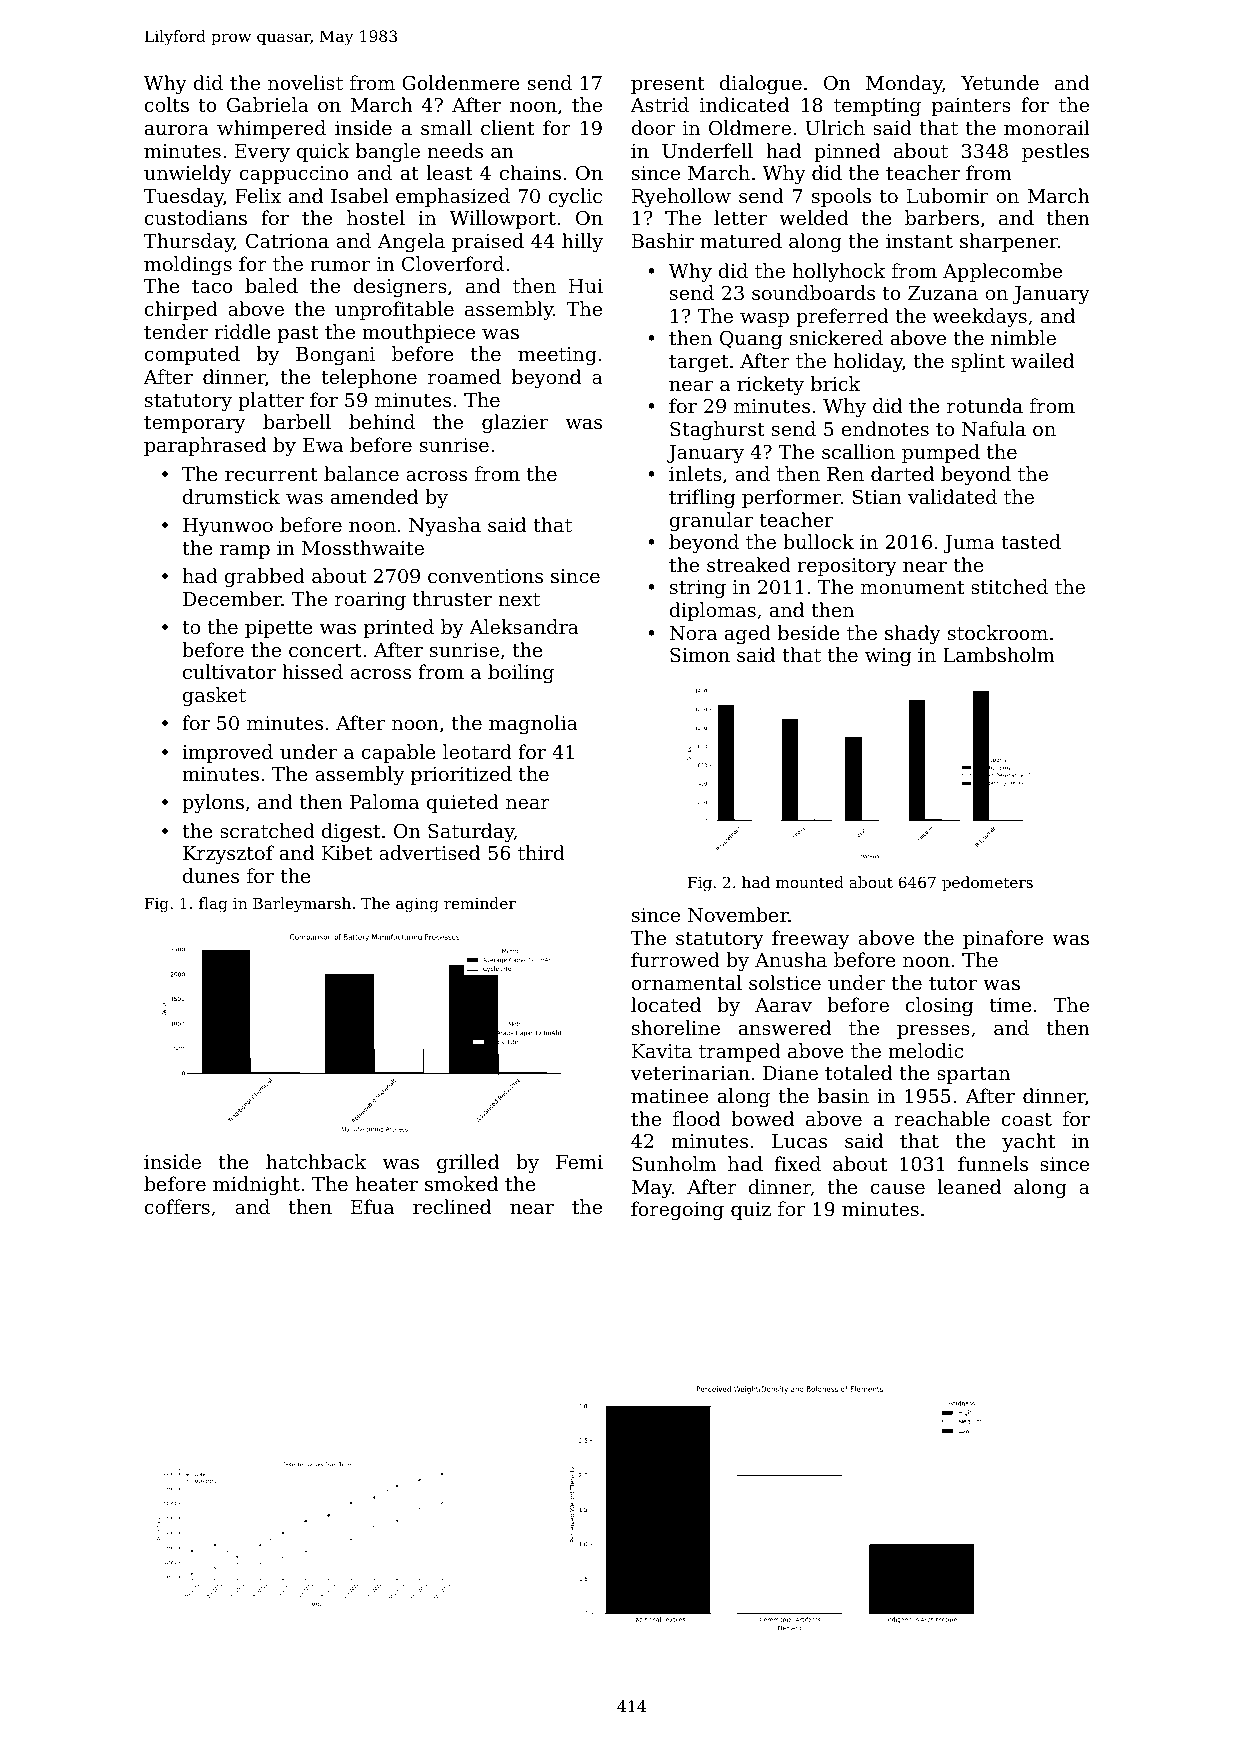 This page has height=1746, width=1234. I want to click on Applecombe, so click(1002, 272).
